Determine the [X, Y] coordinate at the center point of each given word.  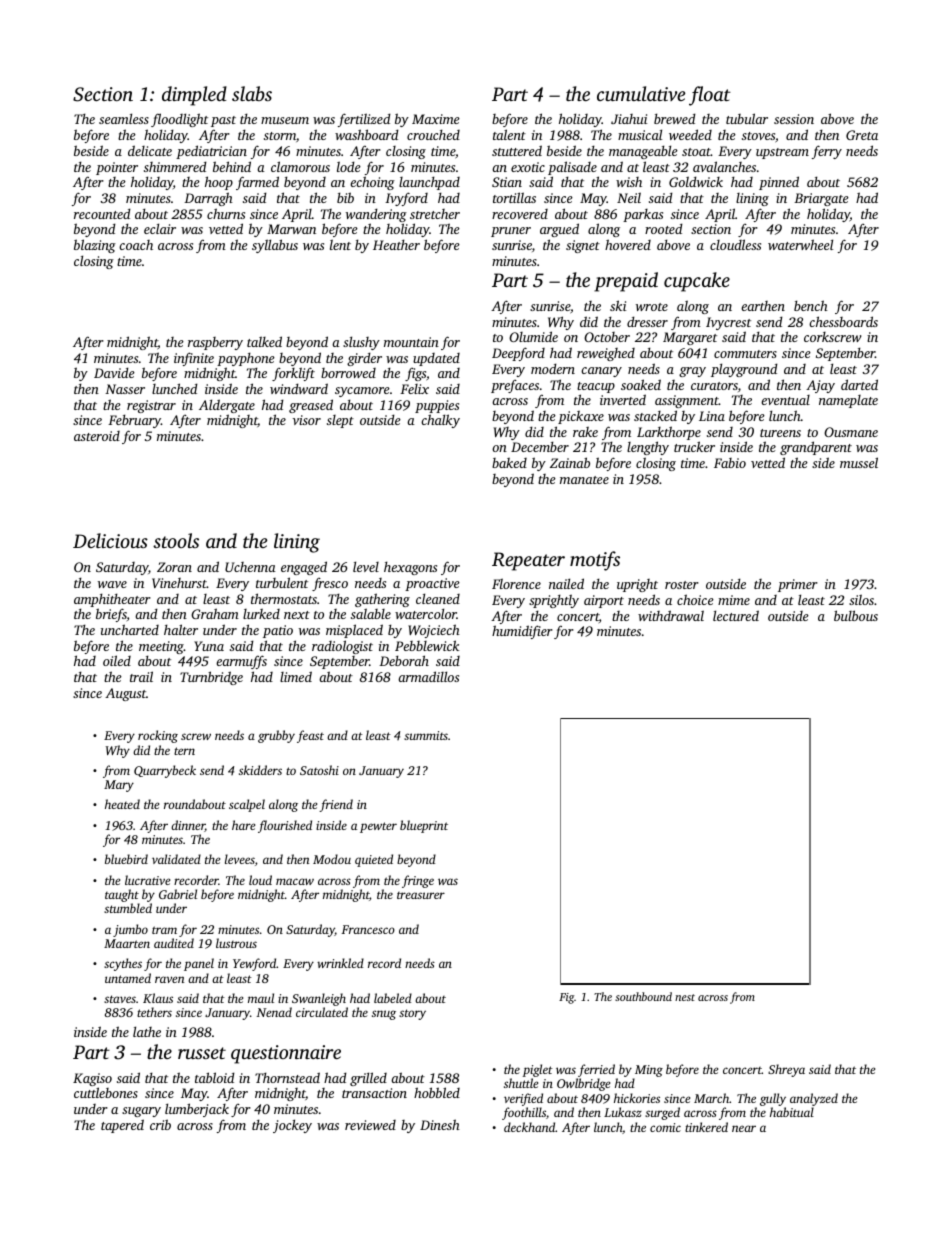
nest [685, 997]
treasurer [421, 895]
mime [734, 600]
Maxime [436, 119]
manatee [584, 480]
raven [169, 979]
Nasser [125, 389]
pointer [117, 168]
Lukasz [623, 1112]
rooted [664, 228]
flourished [285, 826]
